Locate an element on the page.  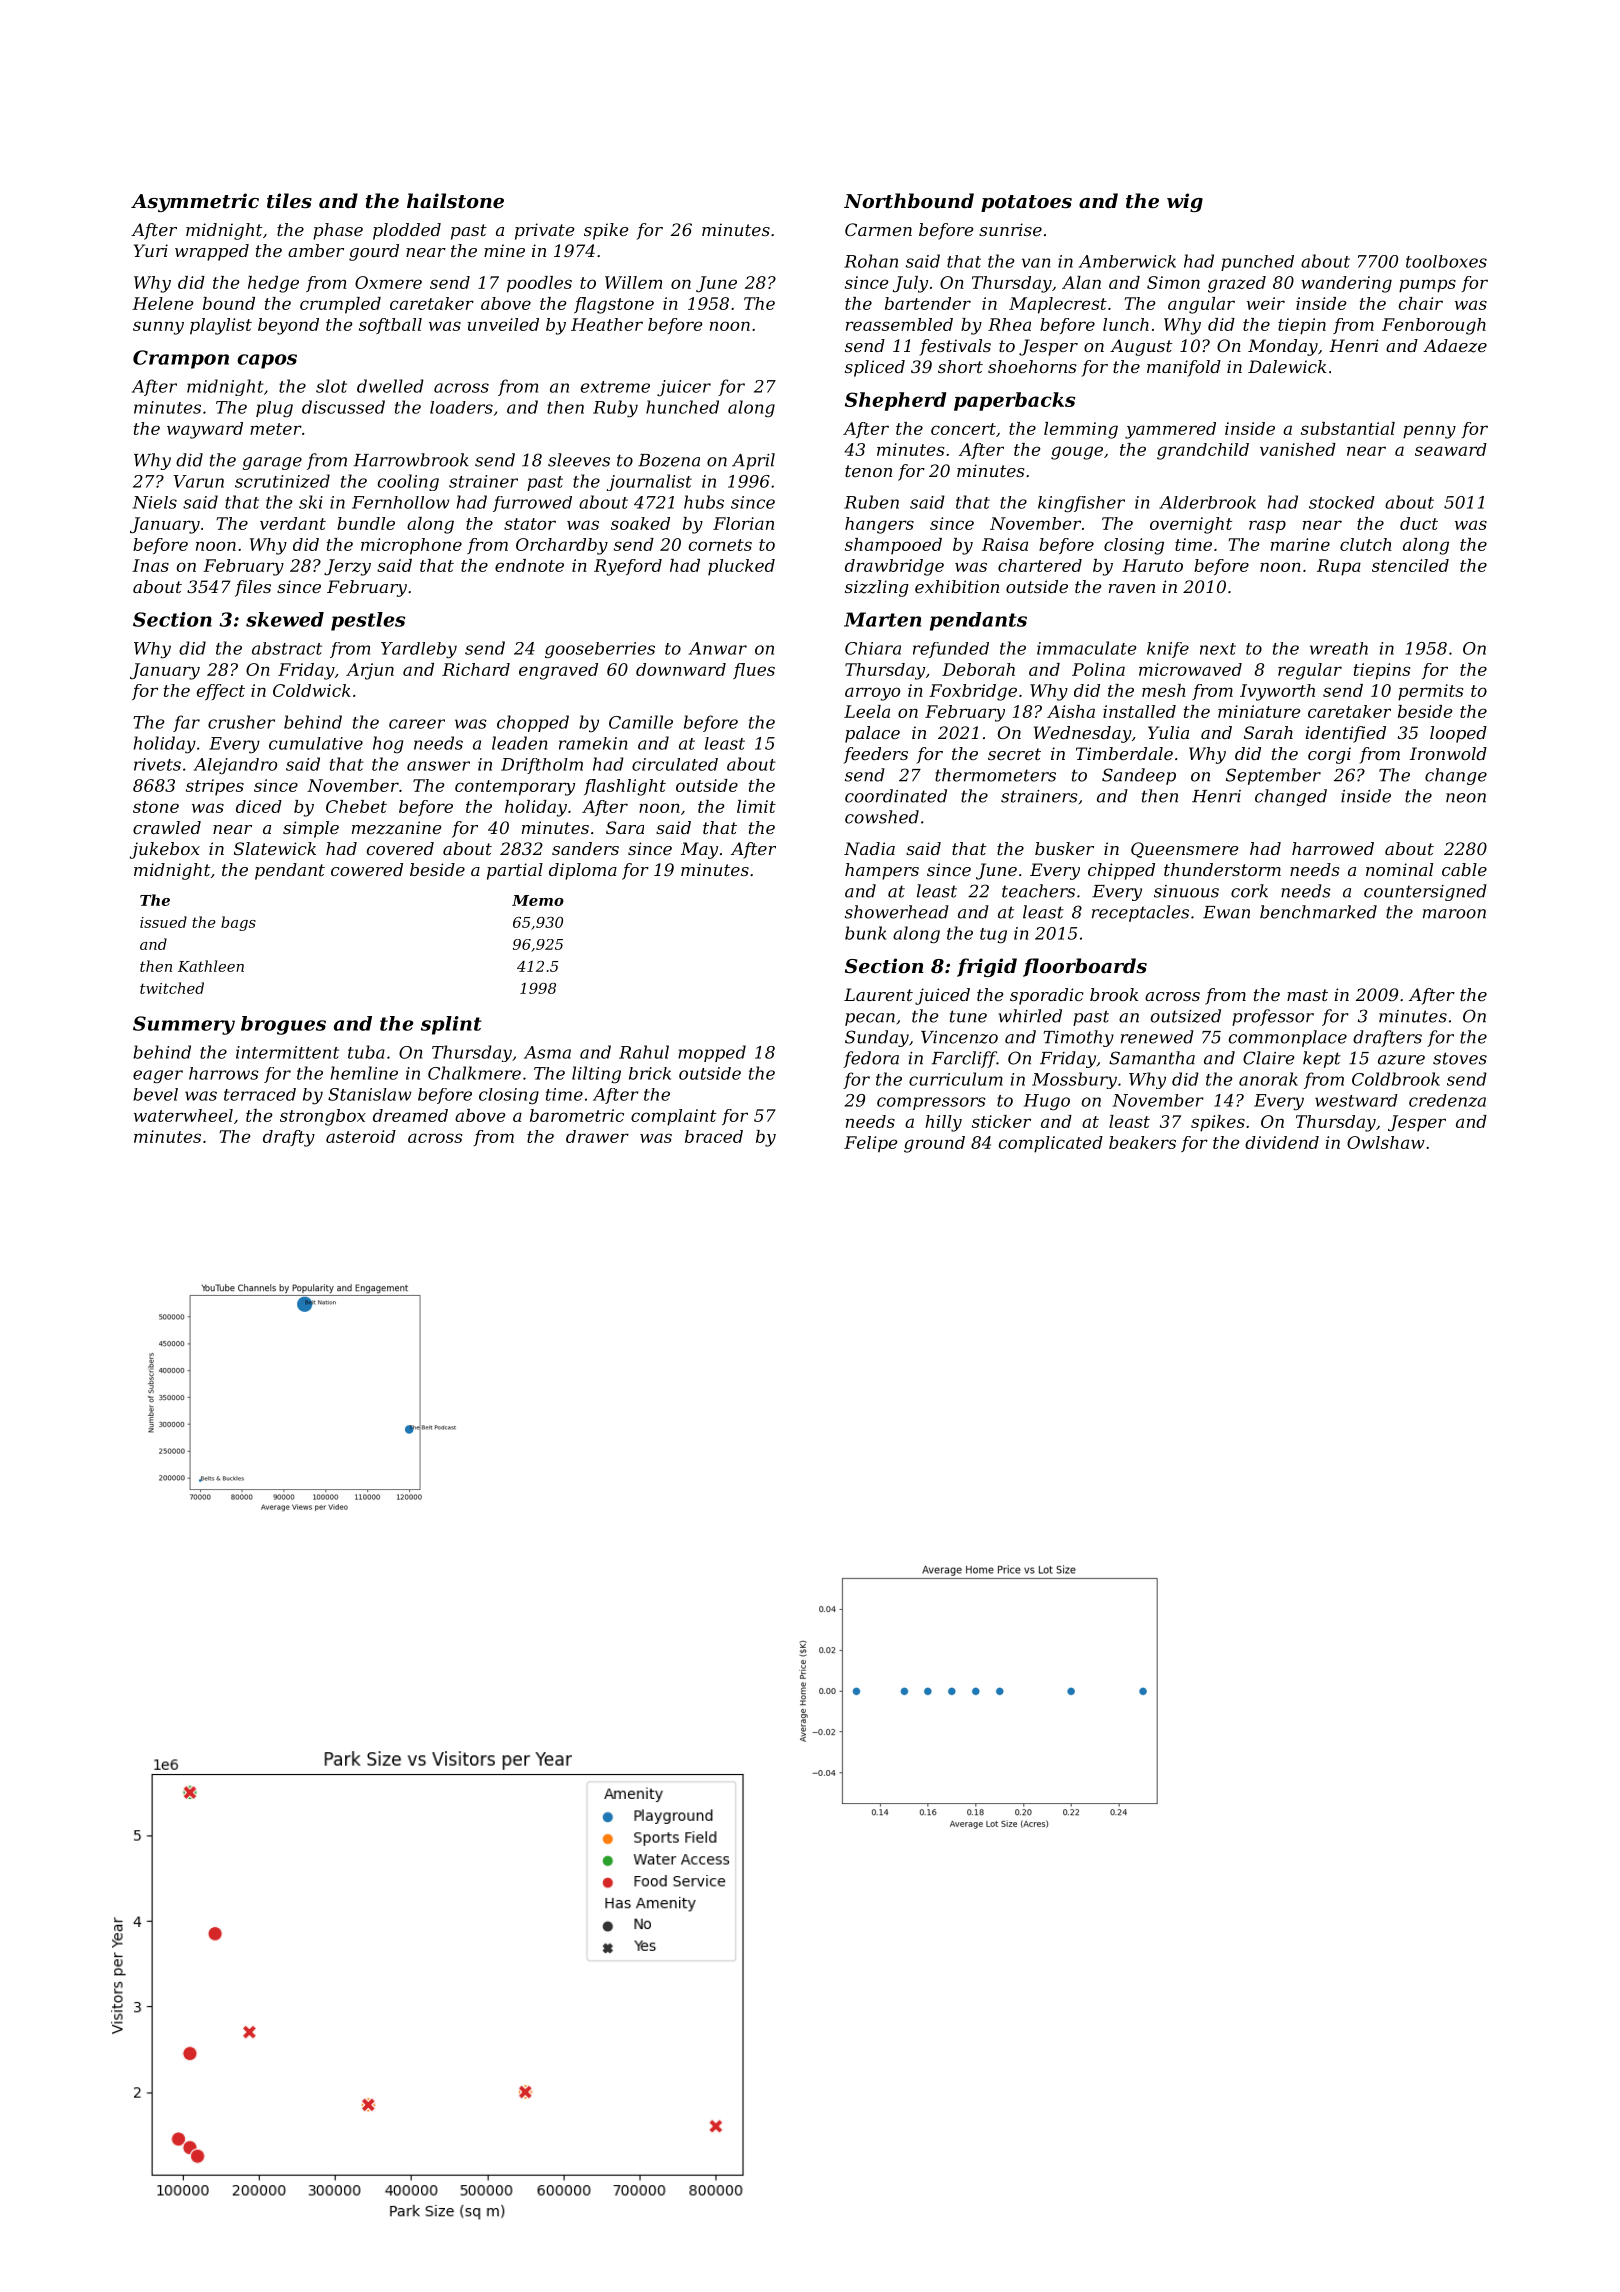
Memo is located at coordinates (538, 900).
